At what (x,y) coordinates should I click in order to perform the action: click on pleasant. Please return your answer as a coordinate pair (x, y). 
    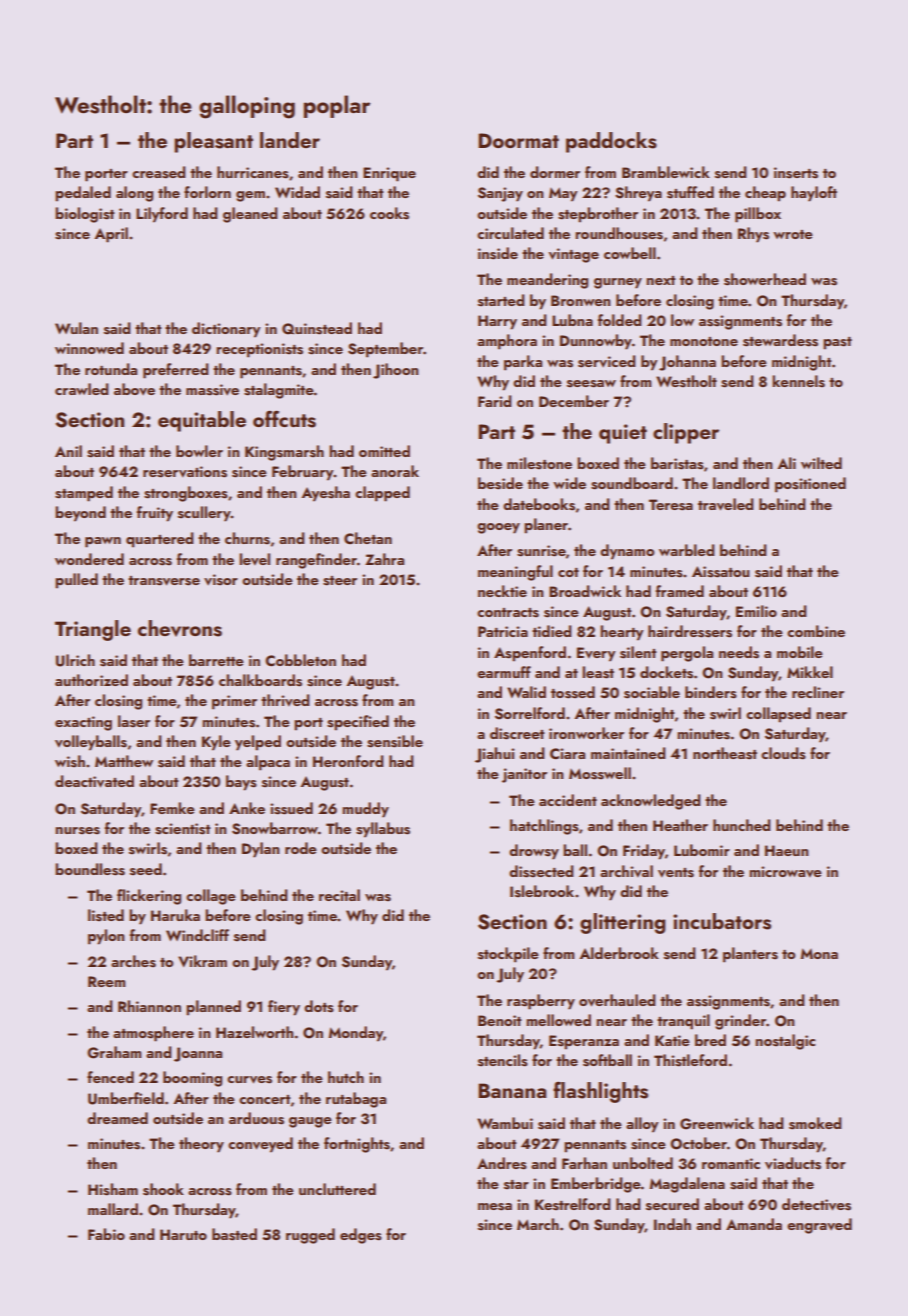
    Looking at the image, I should click on (213, 142).
